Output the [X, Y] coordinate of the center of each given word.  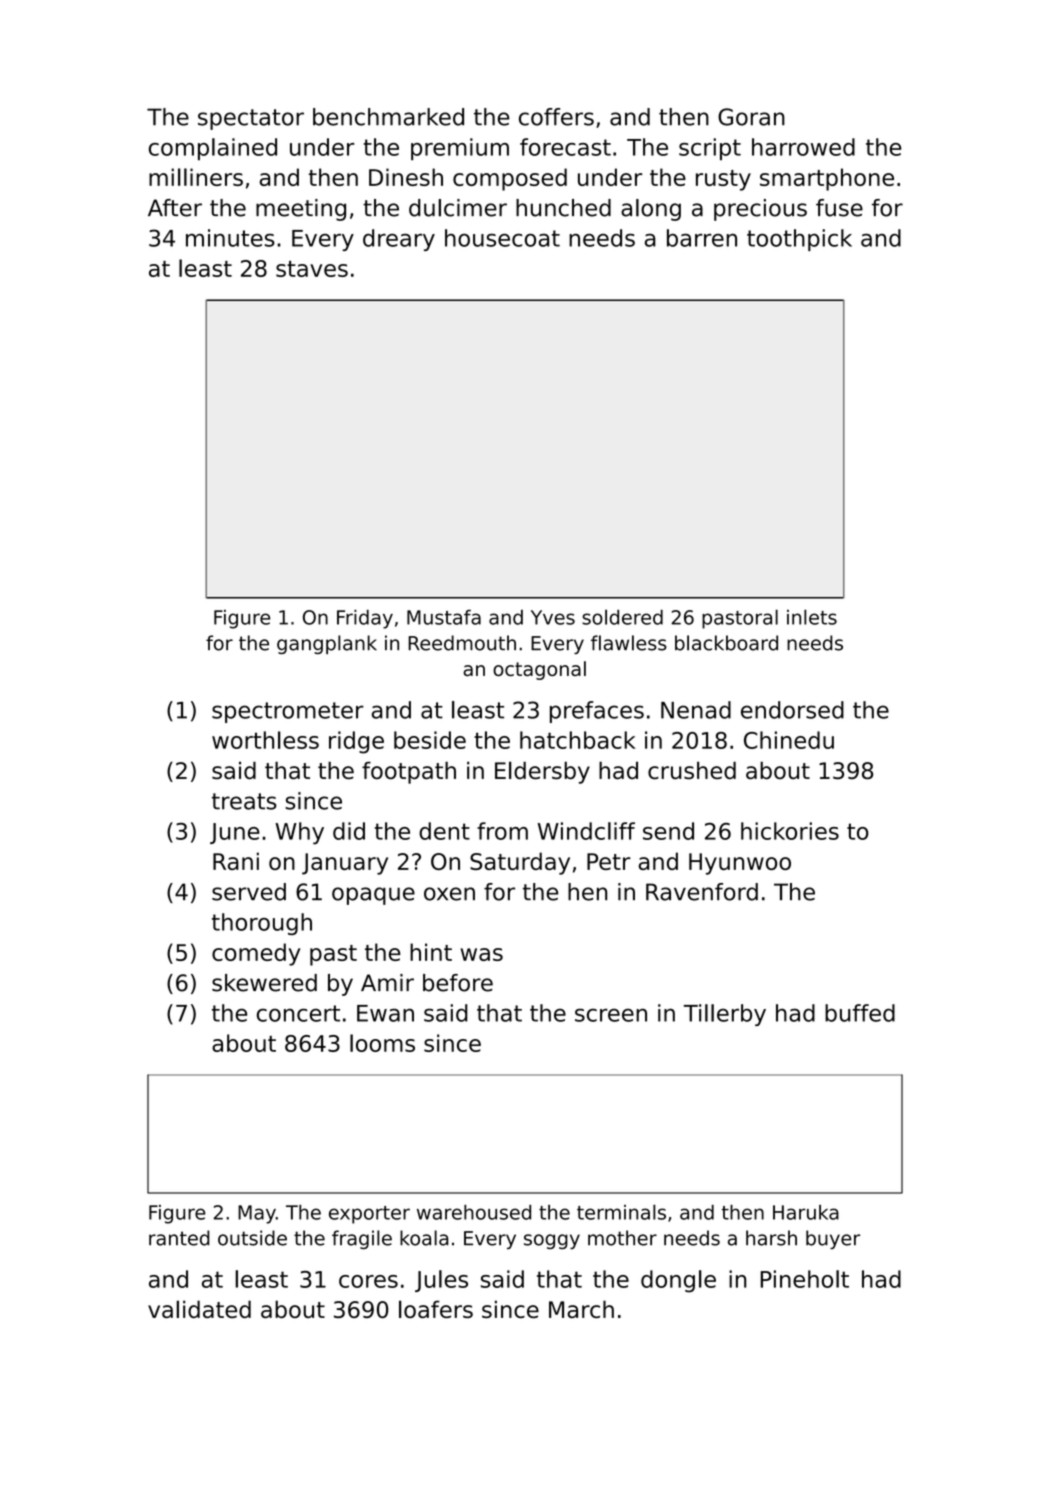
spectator [251, 119]
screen [611, 1015]
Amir [387, 982]
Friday [365, 619]
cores [368, 1281]
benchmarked [388, 117]
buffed [860, 1013]
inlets [812, 617]
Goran [751, 117]
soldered [622, 617]
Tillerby [725, 1015]
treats [244, 801]
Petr [609, 861]
